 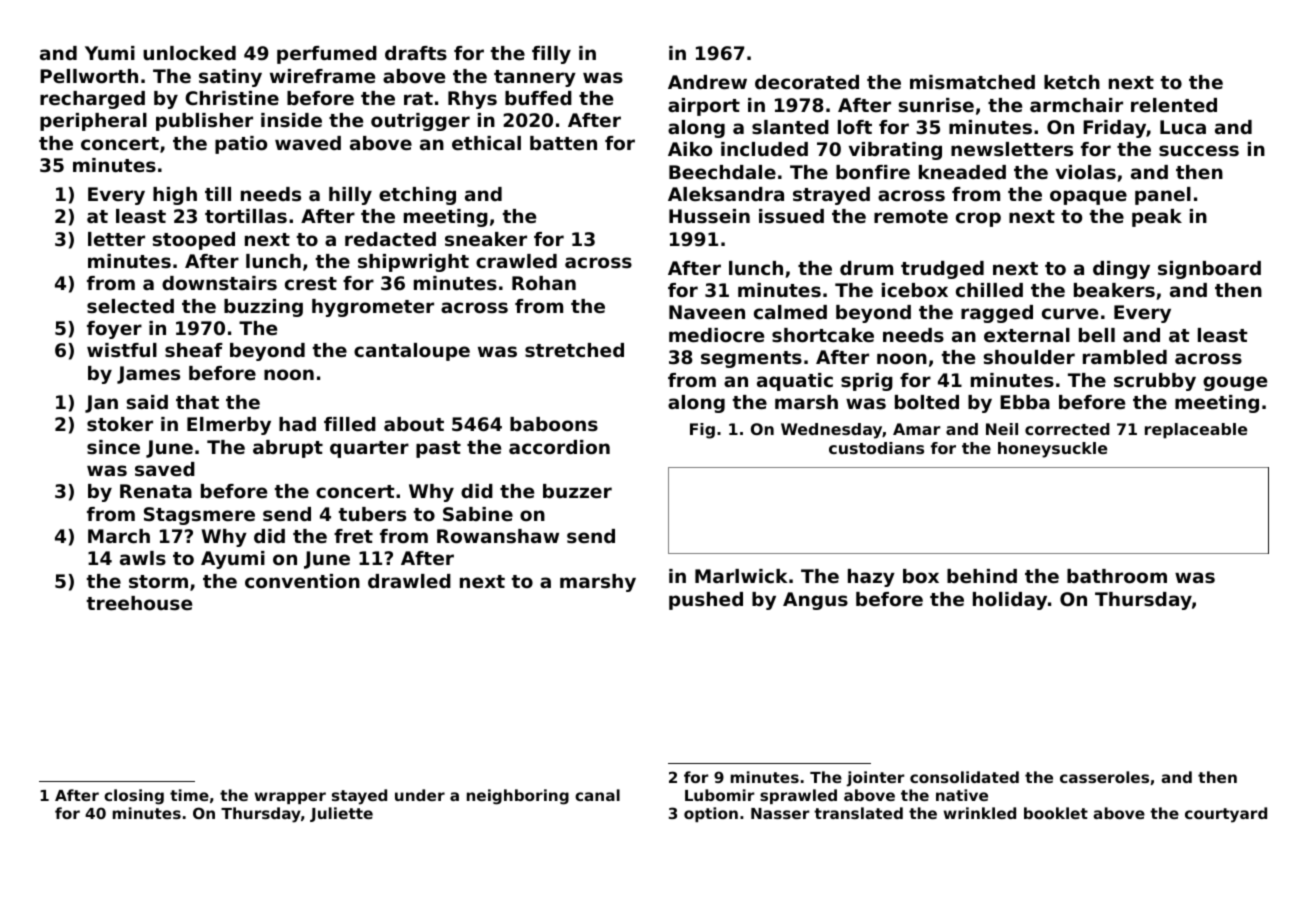 I want to click on signboard, so click(x=1209, y=270).
